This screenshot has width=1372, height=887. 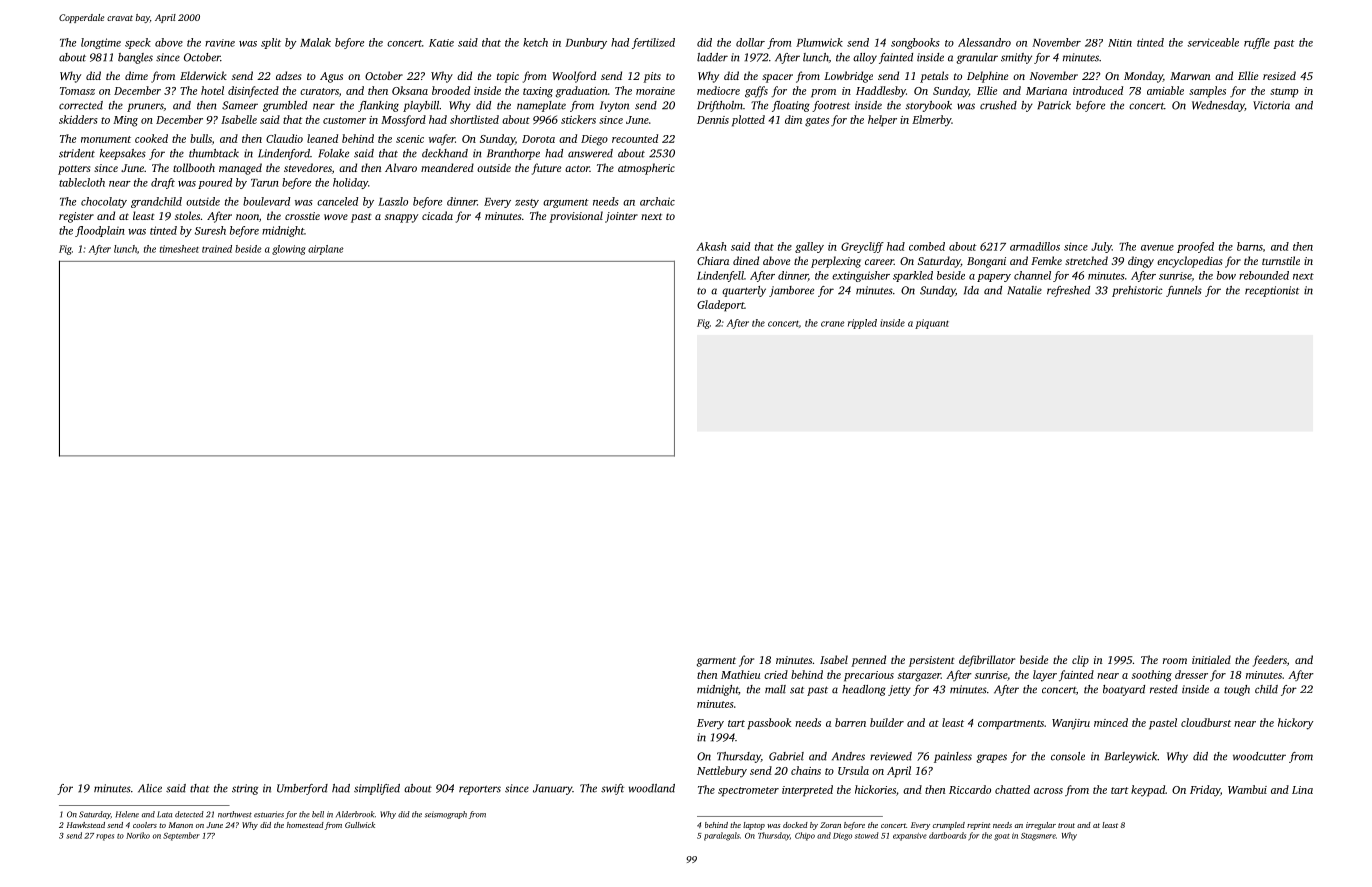 I want to click on mall, so click(x=775, y=689).
